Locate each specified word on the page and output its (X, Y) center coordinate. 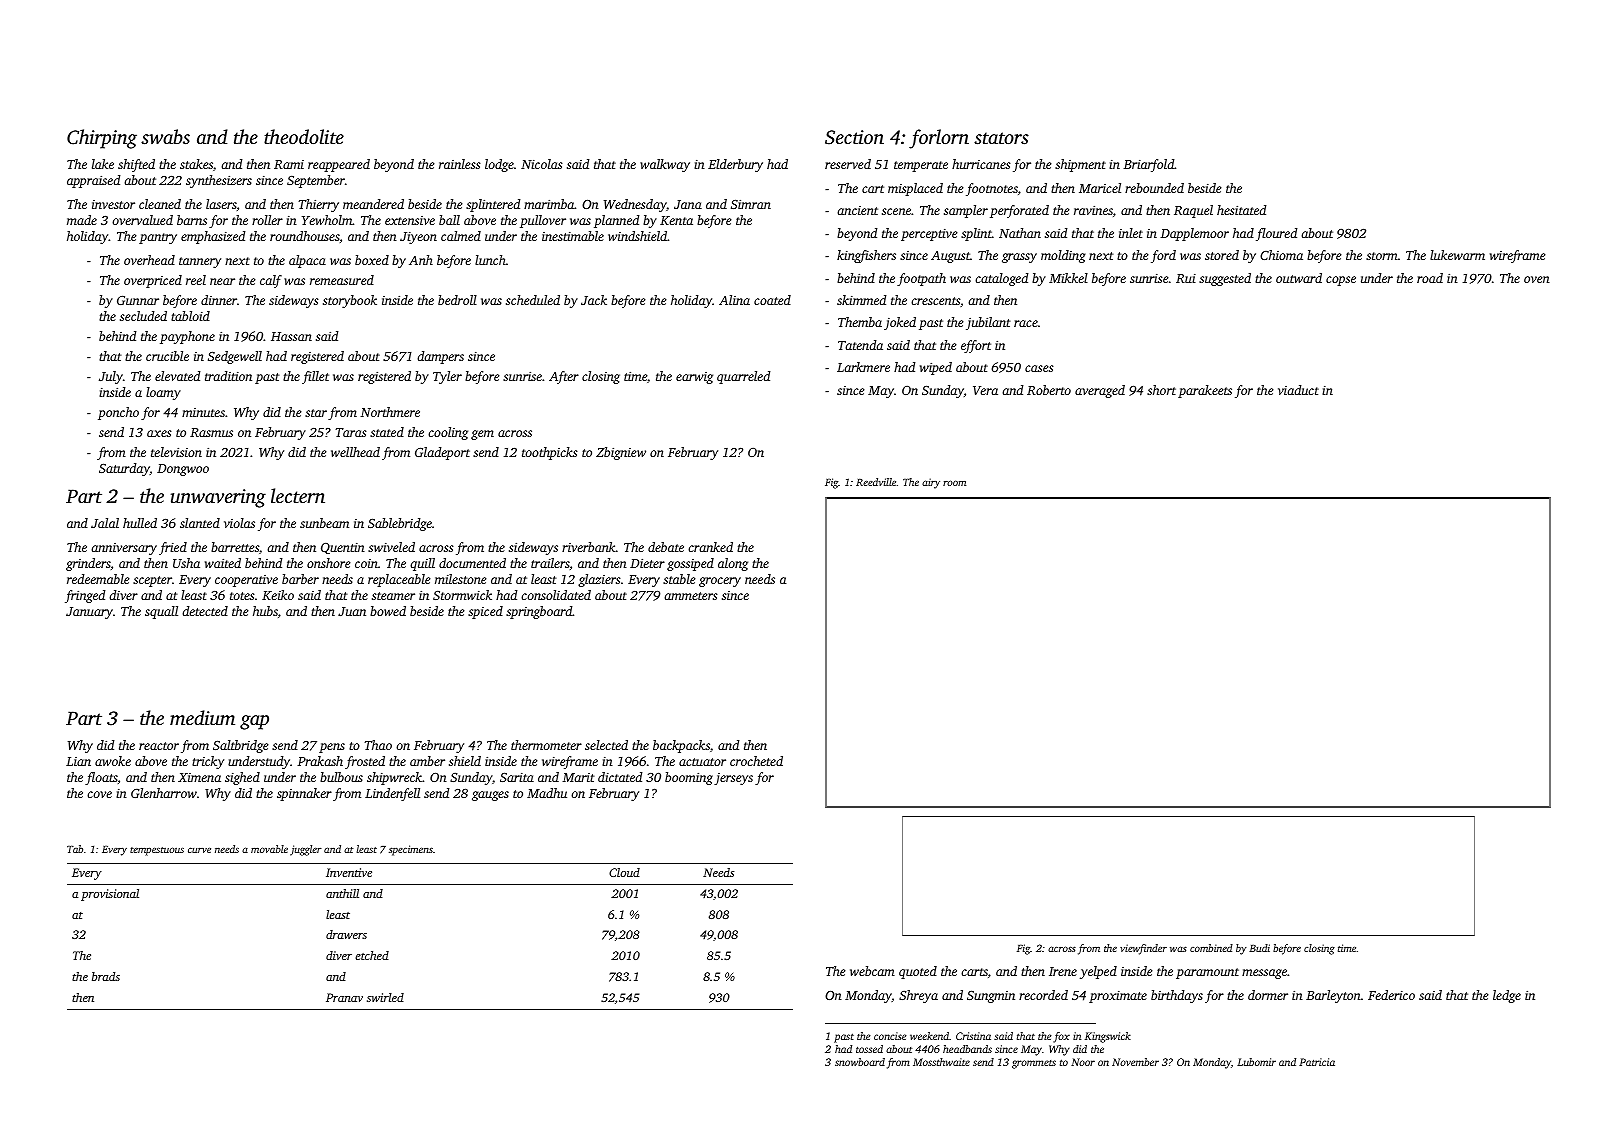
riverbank (589, 547)
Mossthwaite (941, 1062)
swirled (385, 997)
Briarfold (1149, 165)
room (954, 483)
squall (161, 612)
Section (854, 137)
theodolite (304, 136)
